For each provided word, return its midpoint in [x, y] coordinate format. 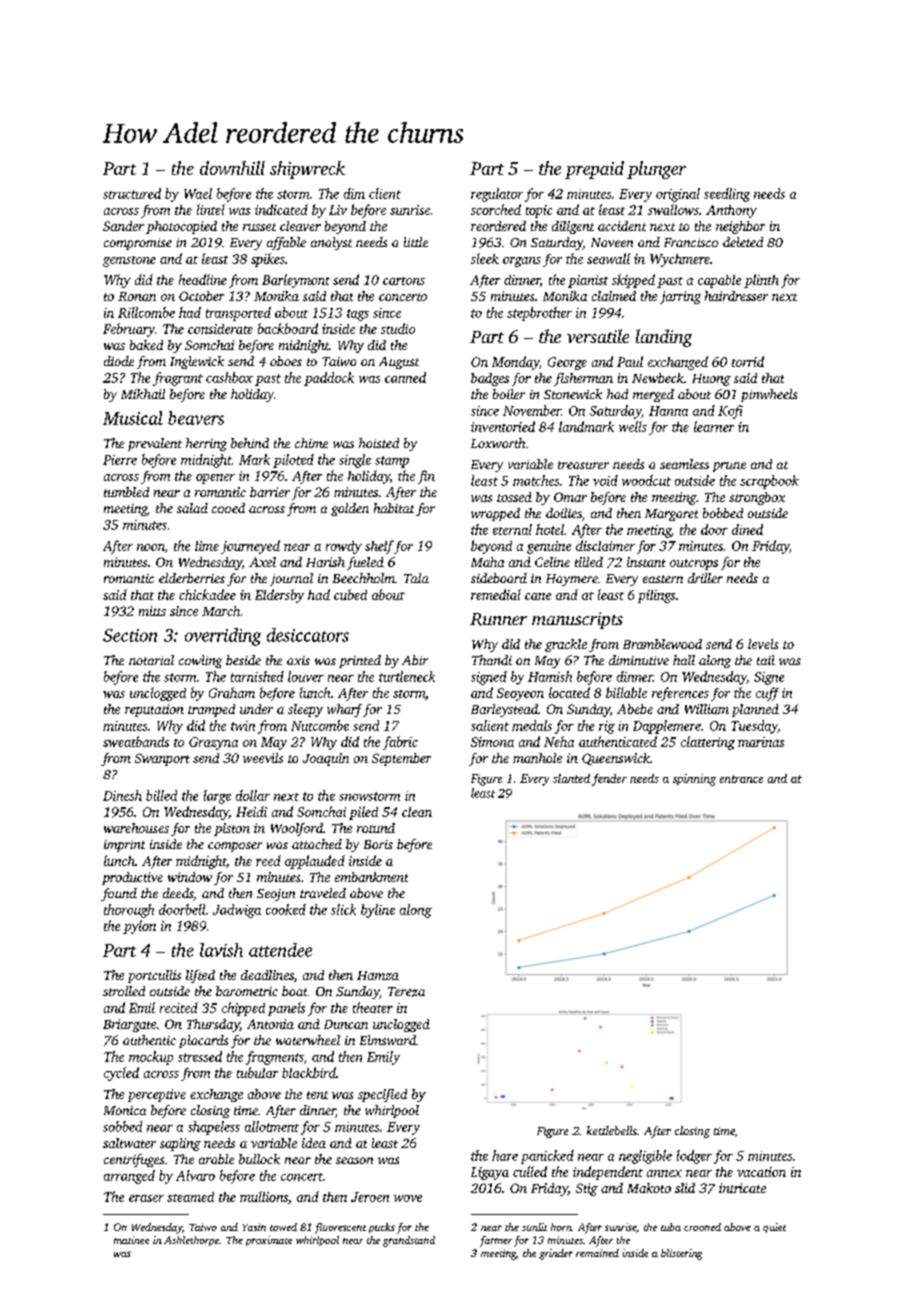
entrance [741, 779]
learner [714, 426]
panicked [547, 1157]
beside [243, 660]
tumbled [126, 492]
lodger [694, 1157]
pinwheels [769, 395]
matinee [131, 1240]
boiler [509, 394]
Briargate [129, 1025]
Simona [492, 742]
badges [490, 379]
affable [286, 243]
